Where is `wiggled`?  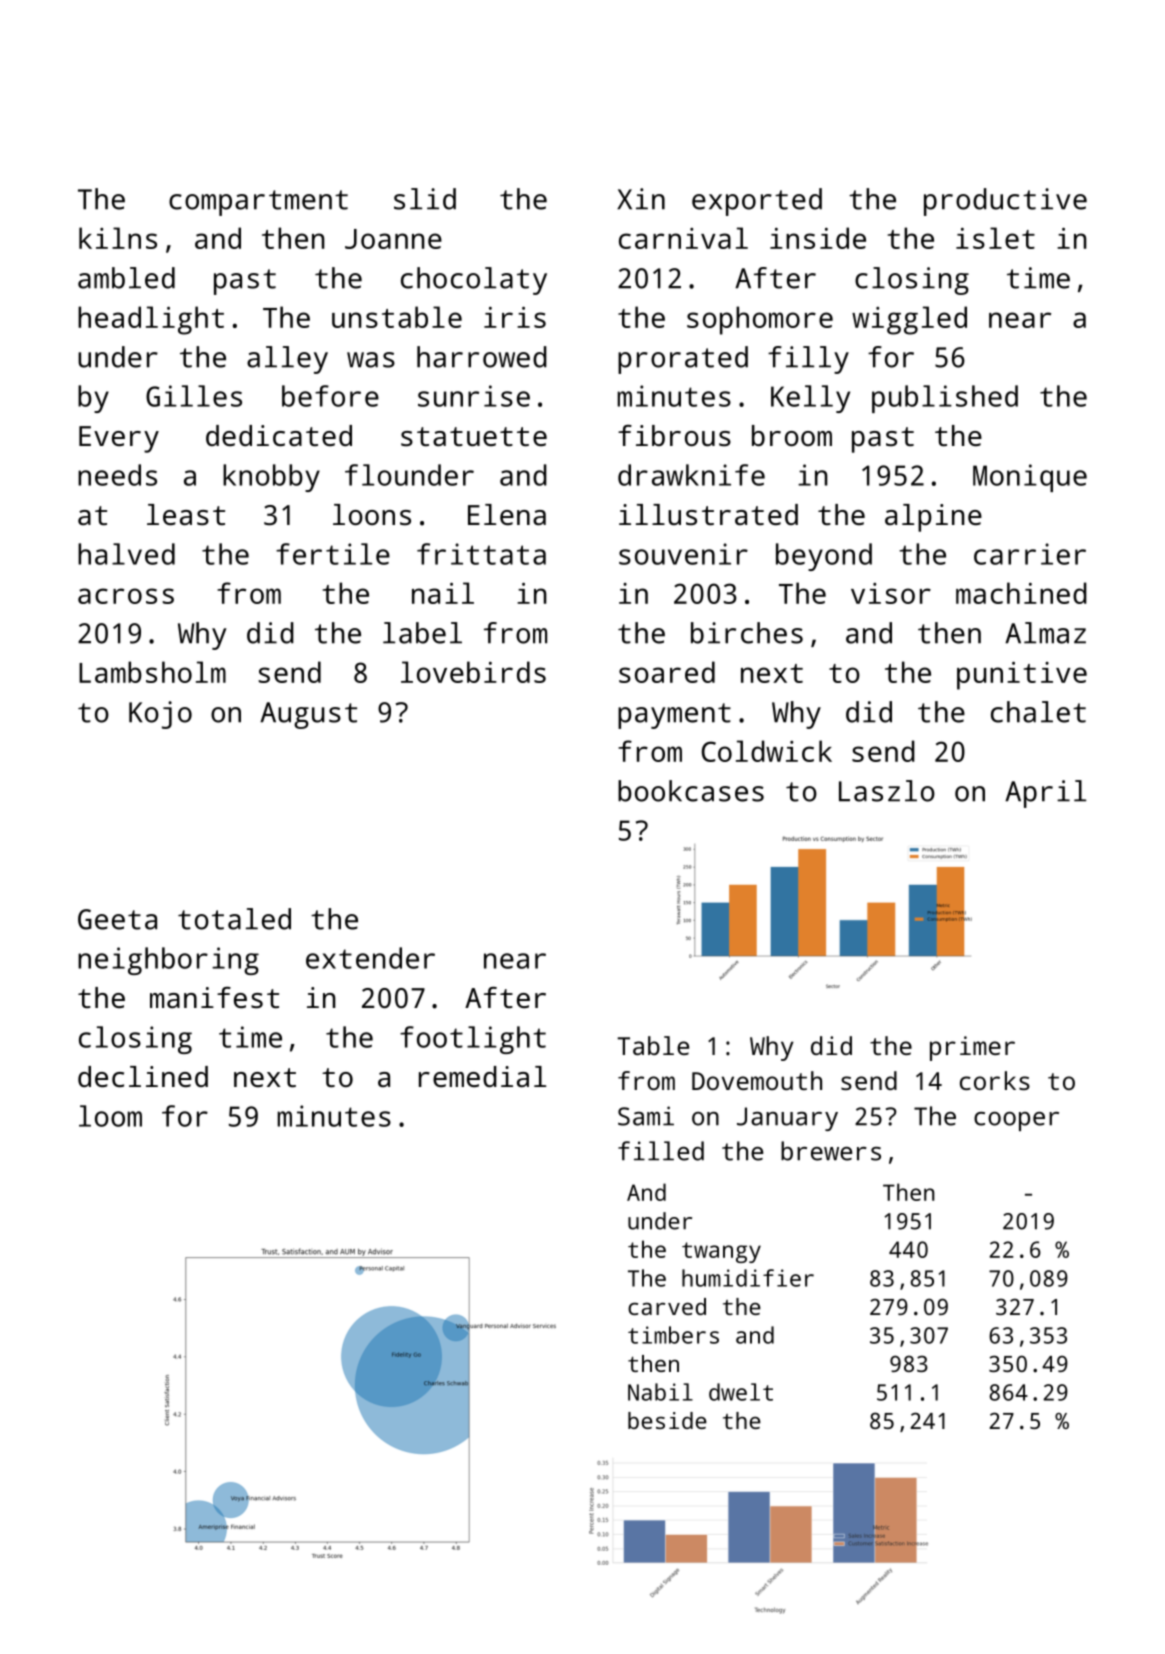 wiggled is located at coordinates (909, 320).
